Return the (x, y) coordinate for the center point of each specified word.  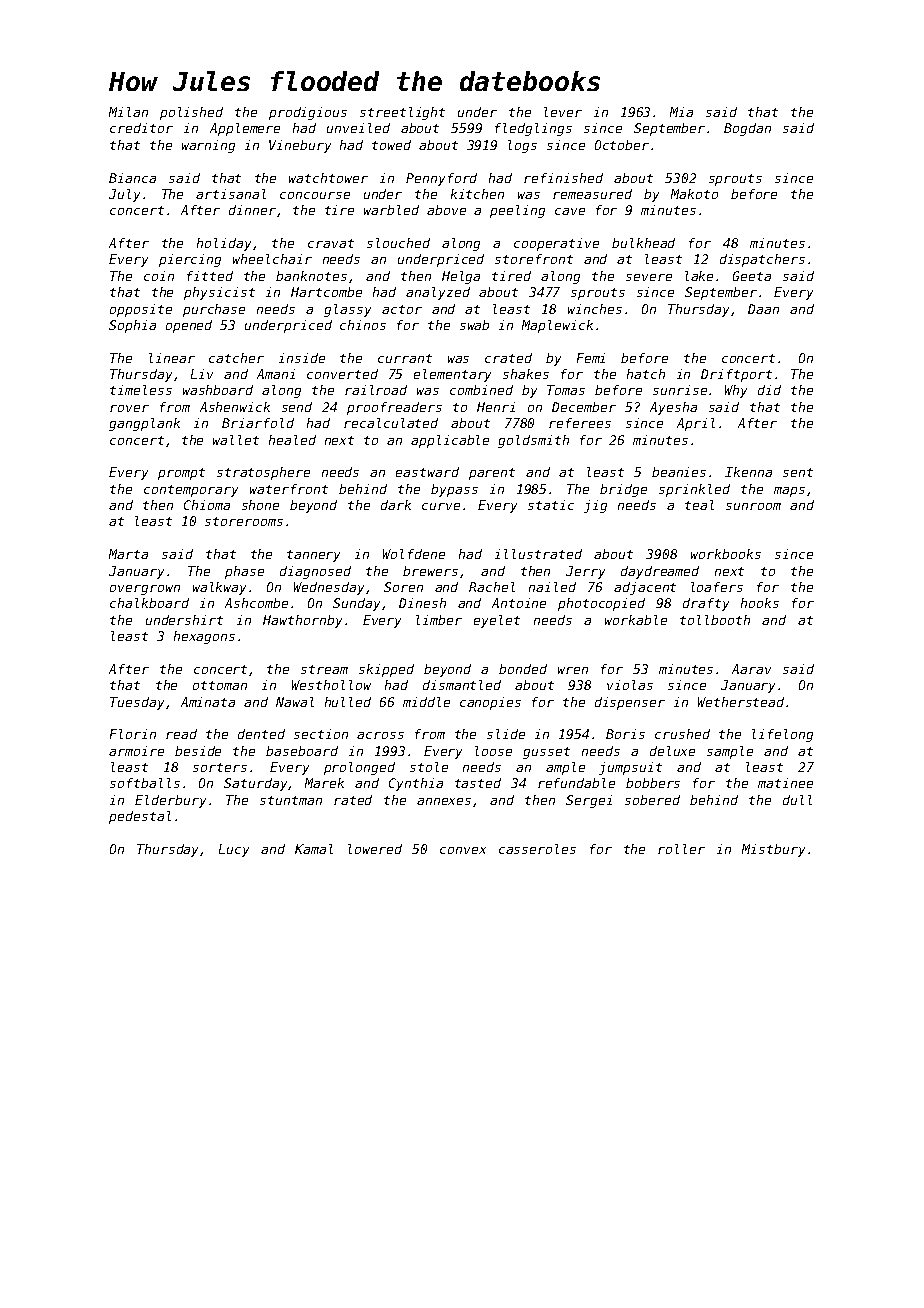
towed (391, 145)
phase (244, 572)
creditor (141, 128)
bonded (523, 669)
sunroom (753, 506)
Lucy (234, 850)
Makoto (694, 194)
